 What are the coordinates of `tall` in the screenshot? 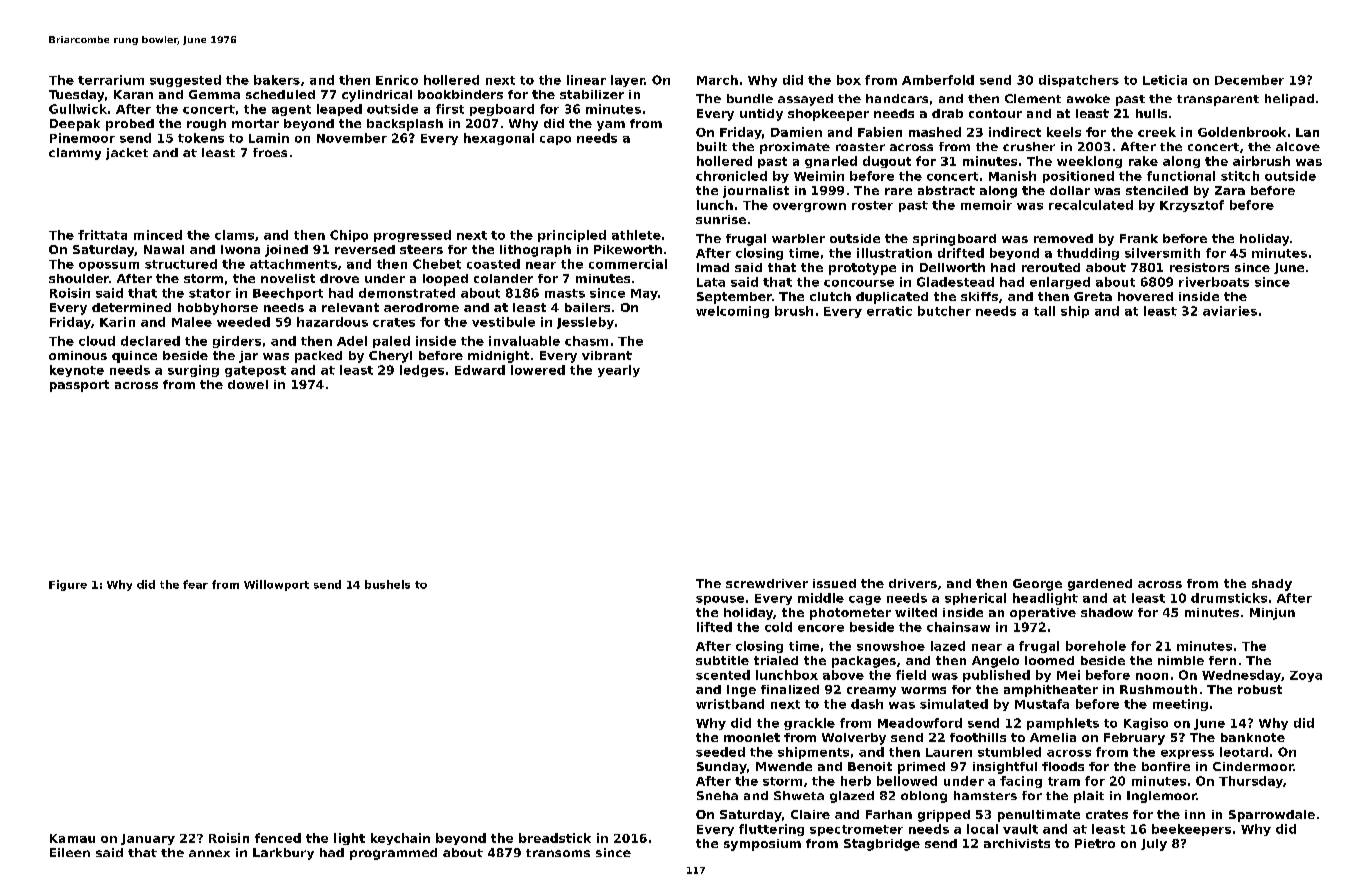 It's located at (1044, 311).
